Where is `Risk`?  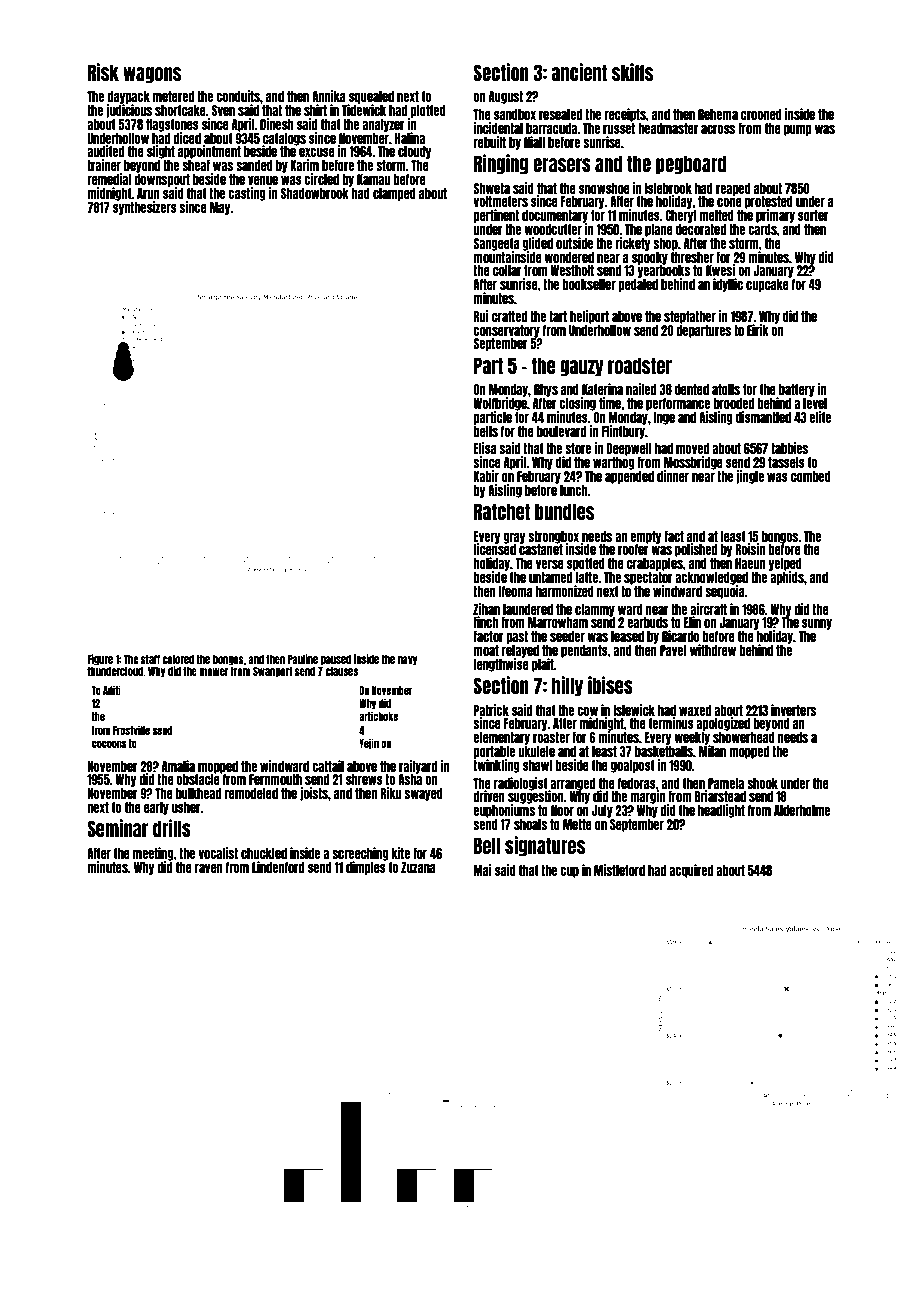
Risk is located at coordinates (103, 72).
